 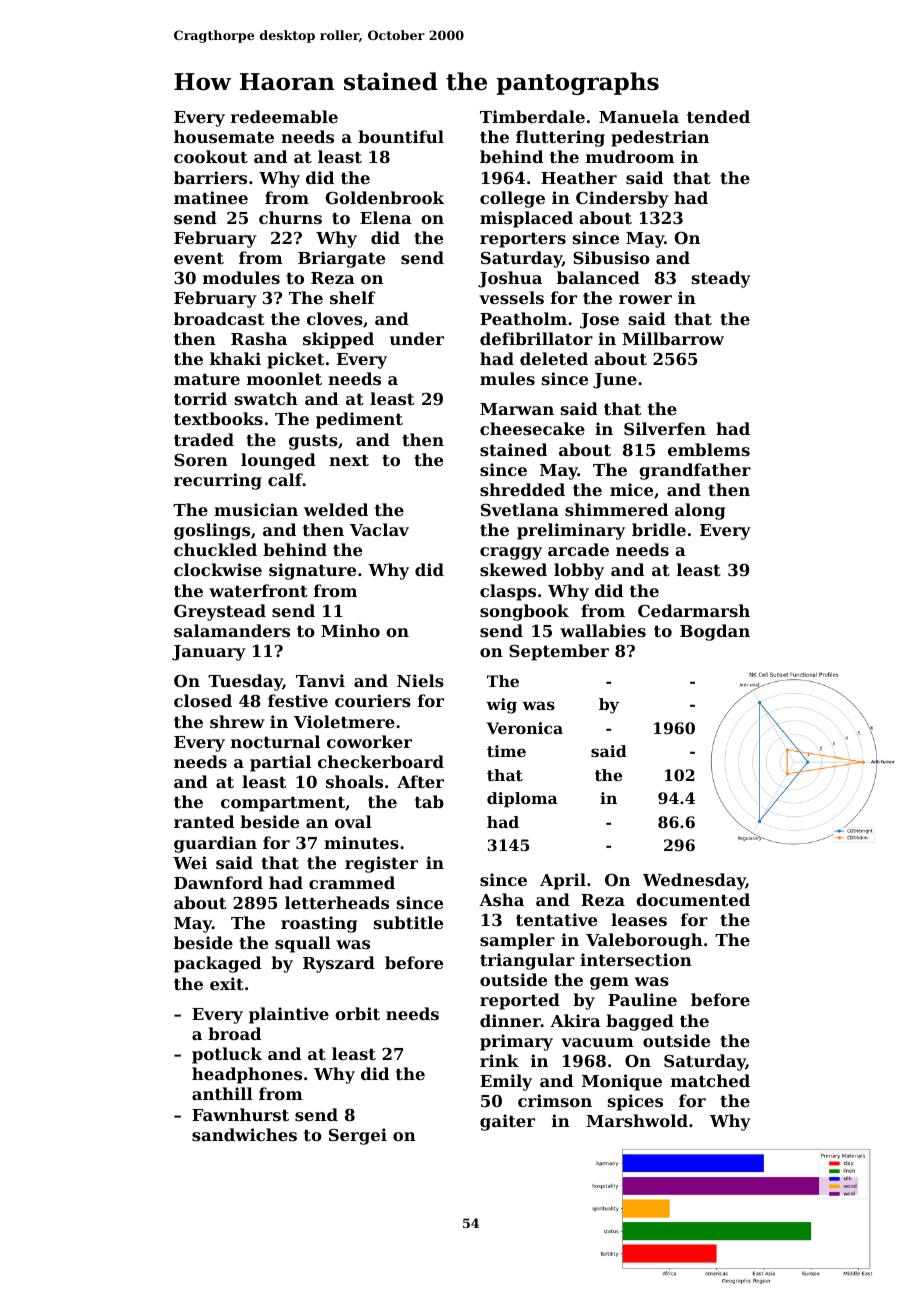 I want to click on wig, so click(x=501, y=706).
